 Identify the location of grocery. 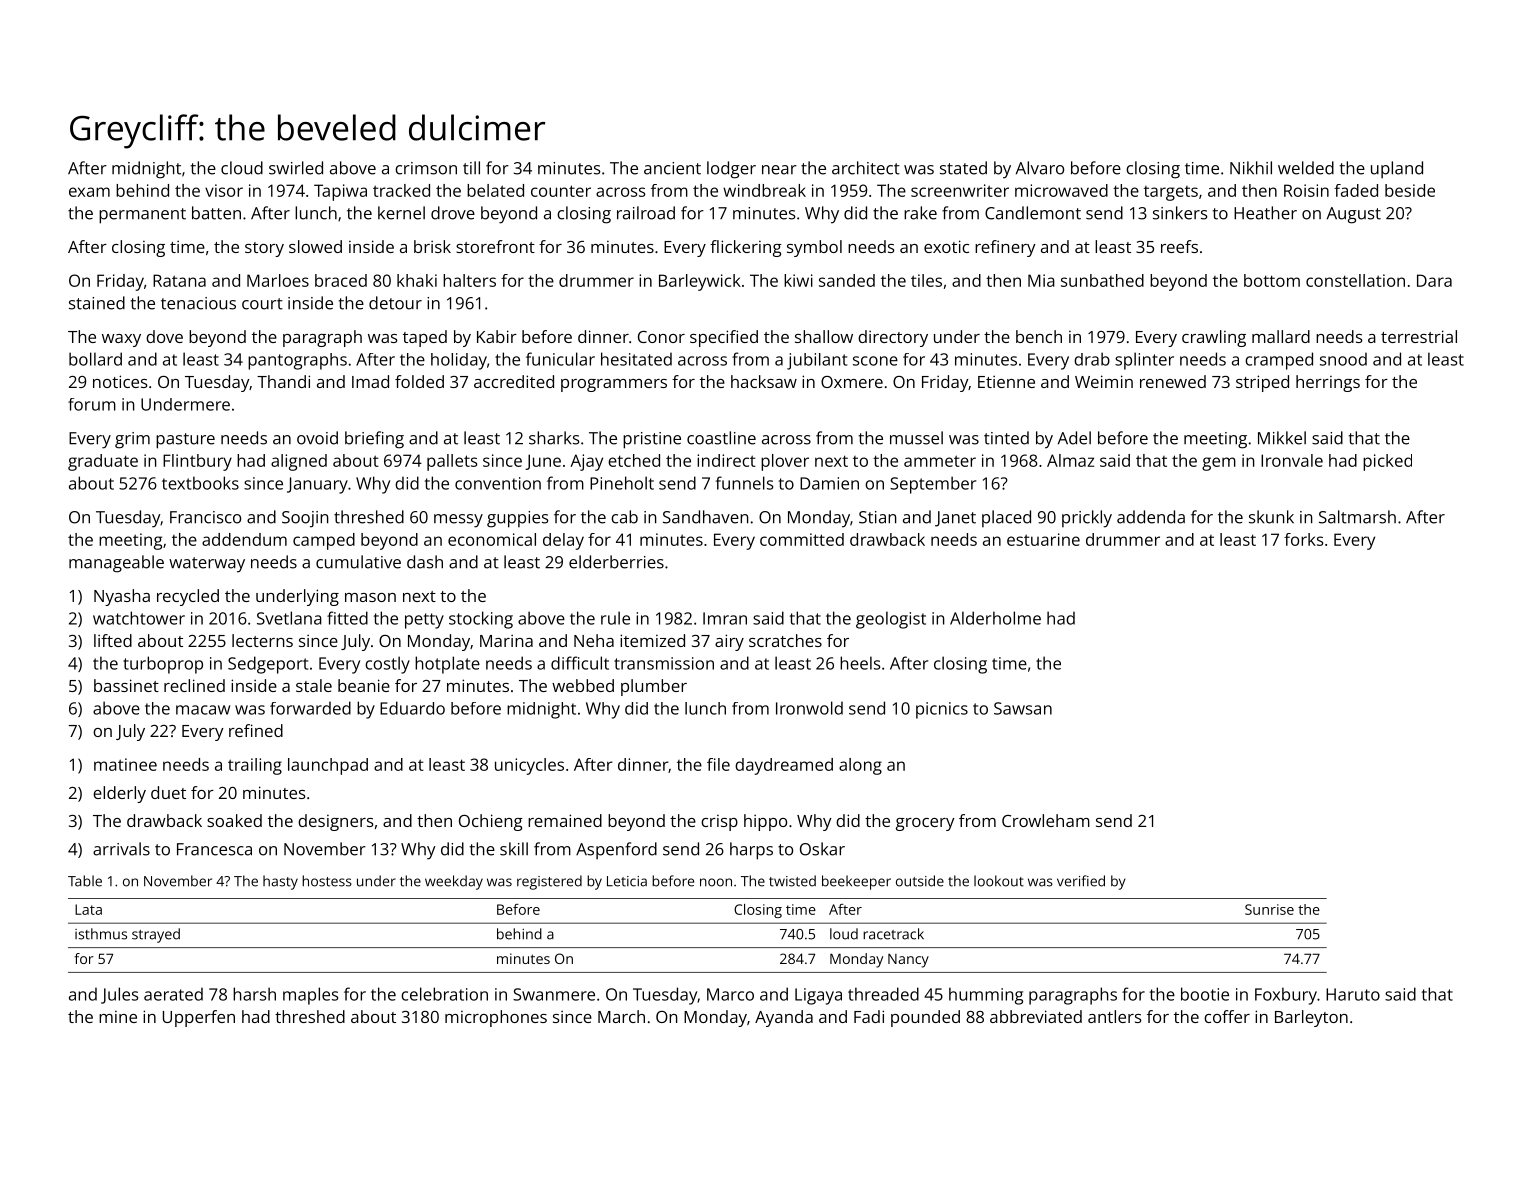
(925, 824).
